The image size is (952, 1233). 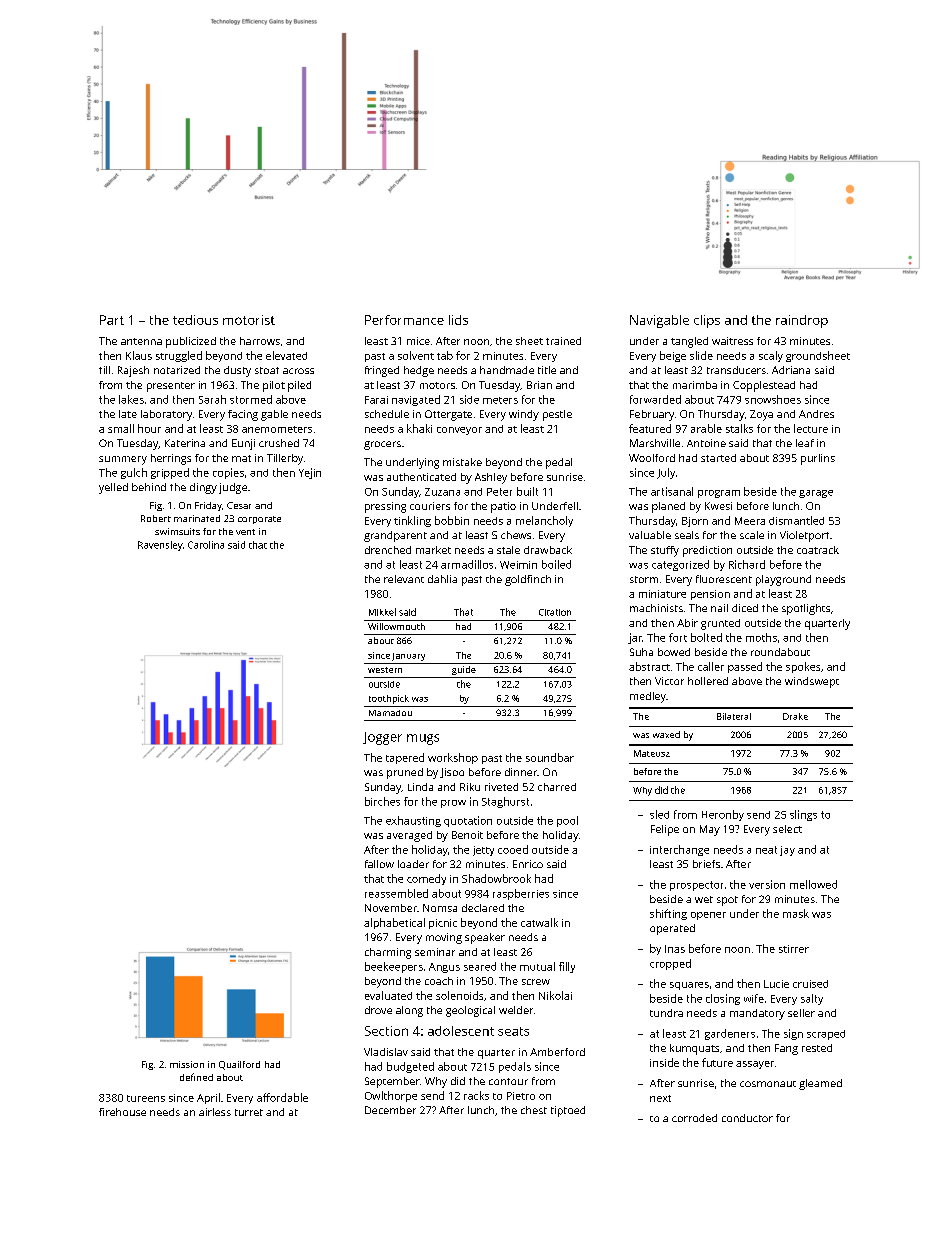 What do you see at coordinates (818, 550) in the document?
I see `coatrack` at bounding box center [818, 550].
